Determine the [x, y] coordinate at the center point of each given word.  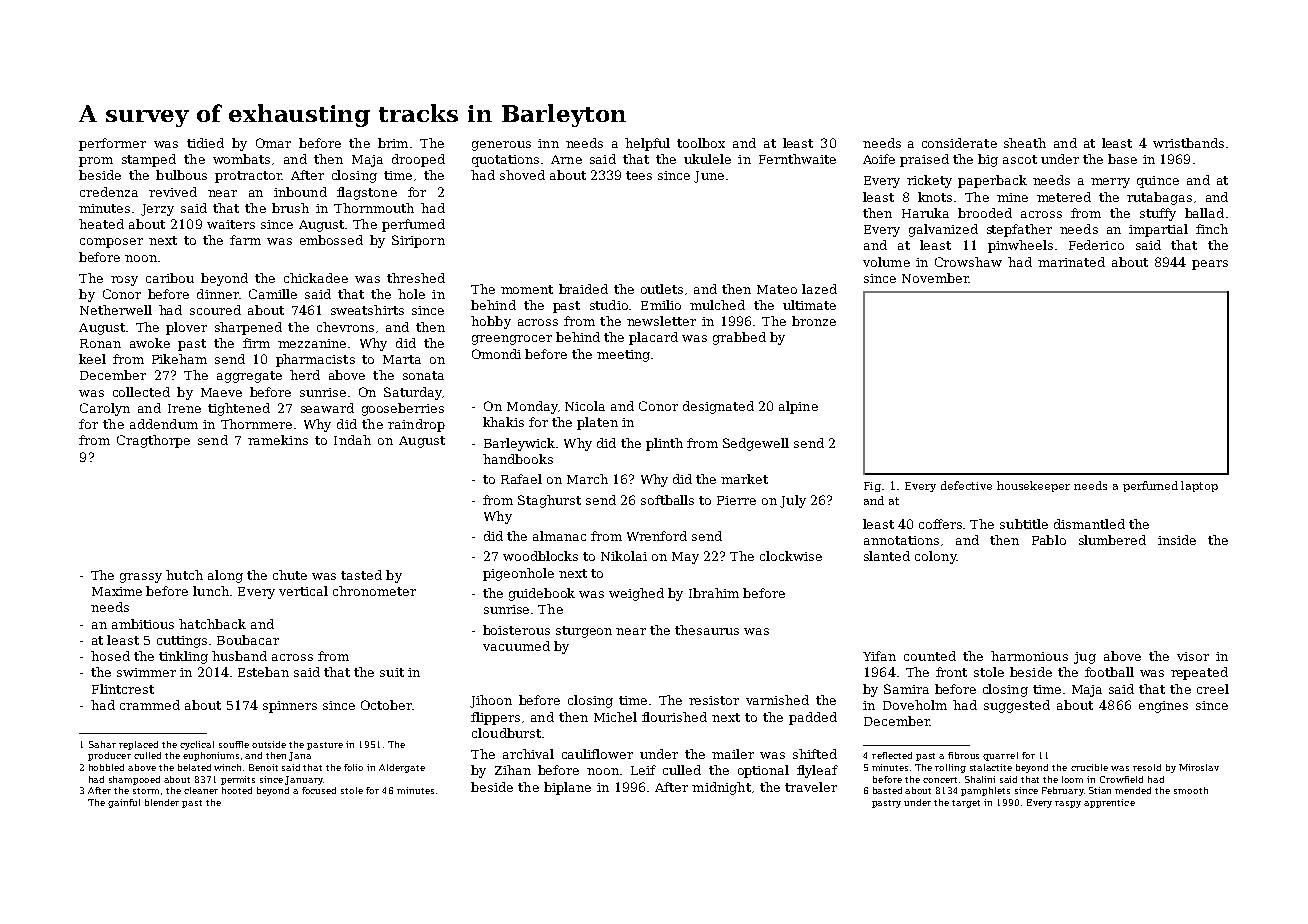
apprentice [1109, 803]
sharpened [248, 328]
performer [112, 144]
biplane [567, 788]
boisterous [516, 630]
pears [1210, 265]
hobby [491, 322]
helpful [647, 144]
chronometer [374, 591]
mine [1012, 197]
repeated [1199, 673]
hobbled [106, 767]
